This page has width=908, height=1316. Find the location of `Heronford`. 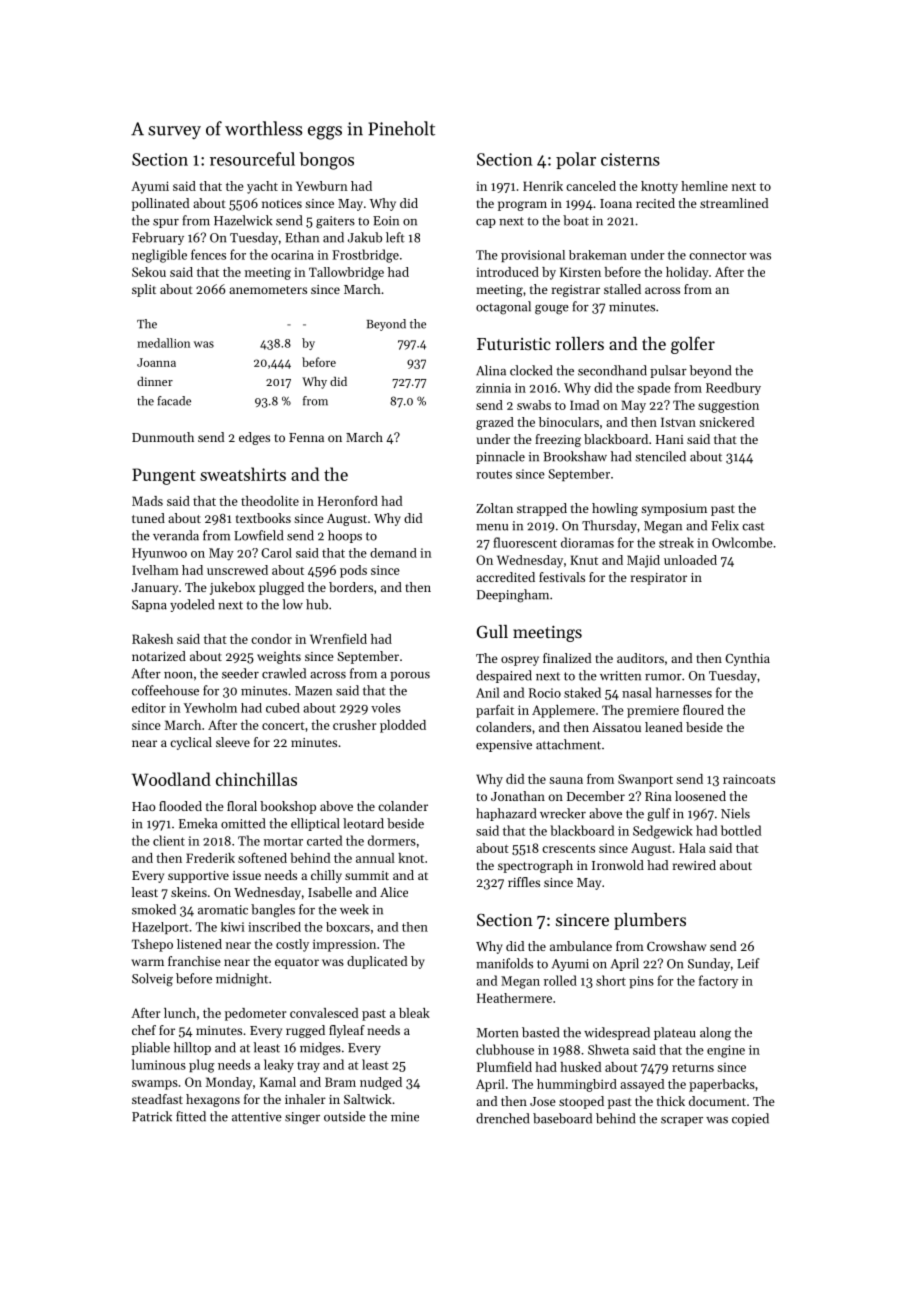

Heronford is located at coordinates (348, 501).
